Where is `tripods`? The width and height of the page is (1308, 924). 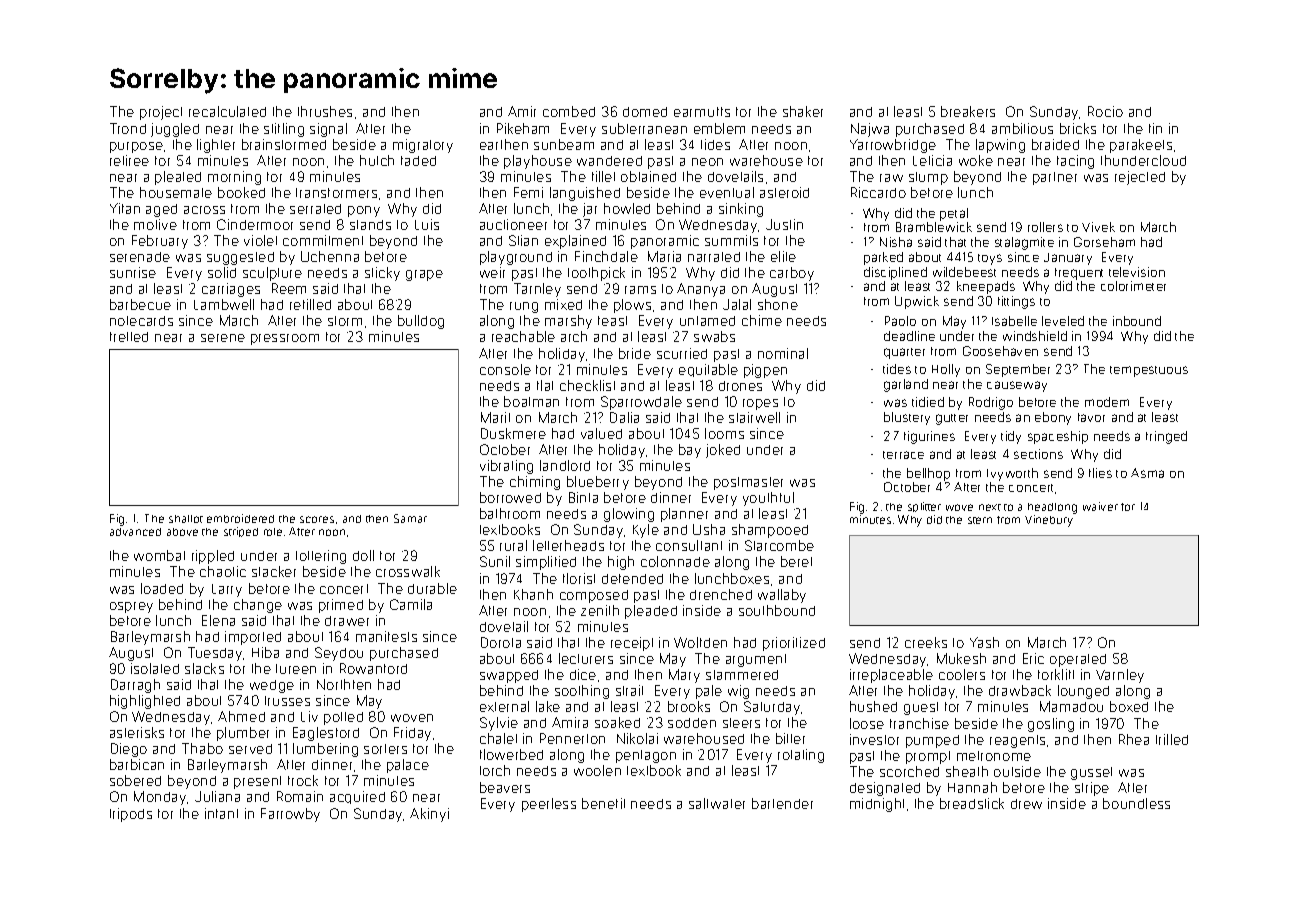 tripods is located at coordinates (131, 815).
